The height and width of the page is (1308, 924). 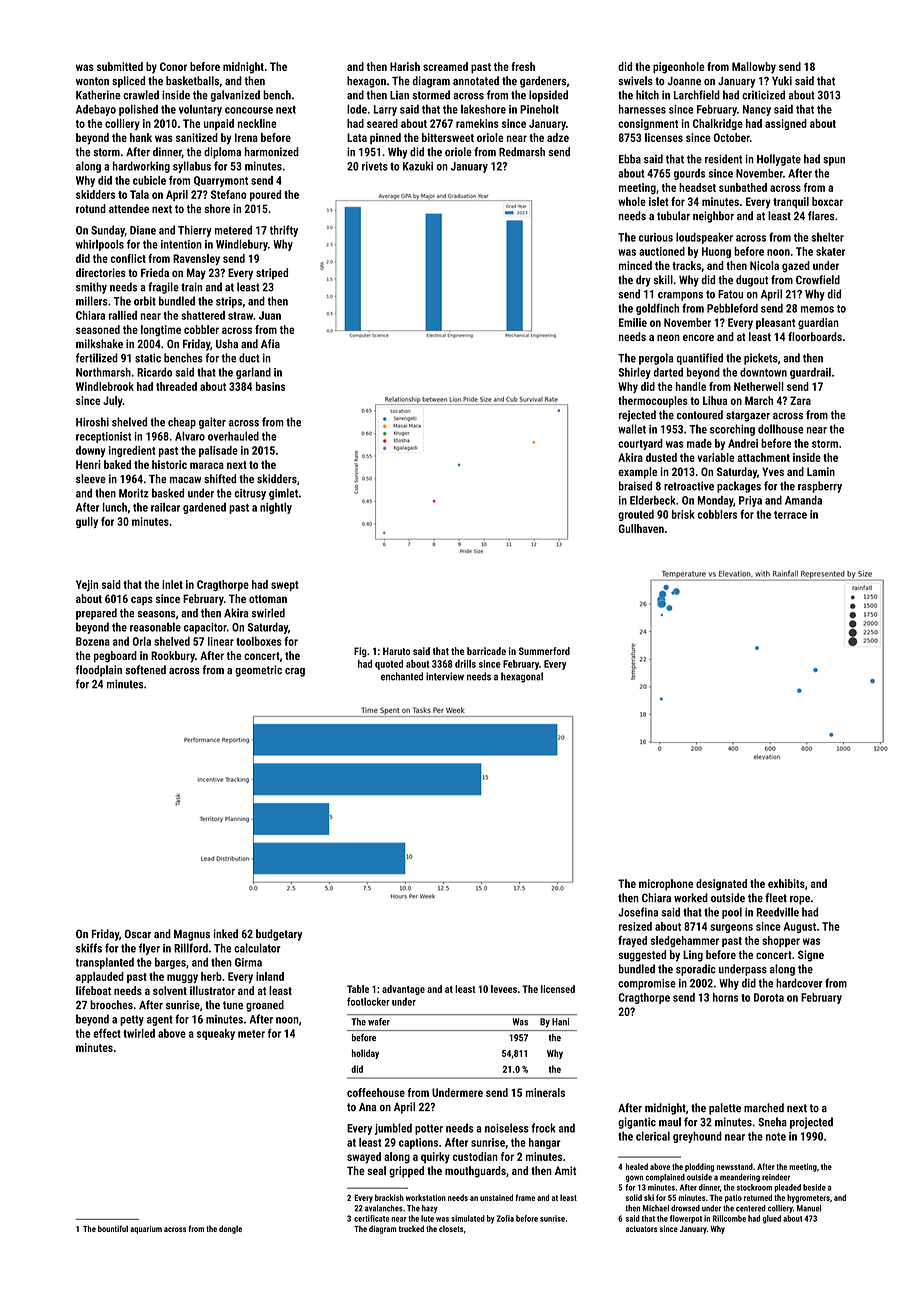 What do you see at coordinates (545, 1092) in the page?
I see `minerals` at bounding box center [545, 1092].
